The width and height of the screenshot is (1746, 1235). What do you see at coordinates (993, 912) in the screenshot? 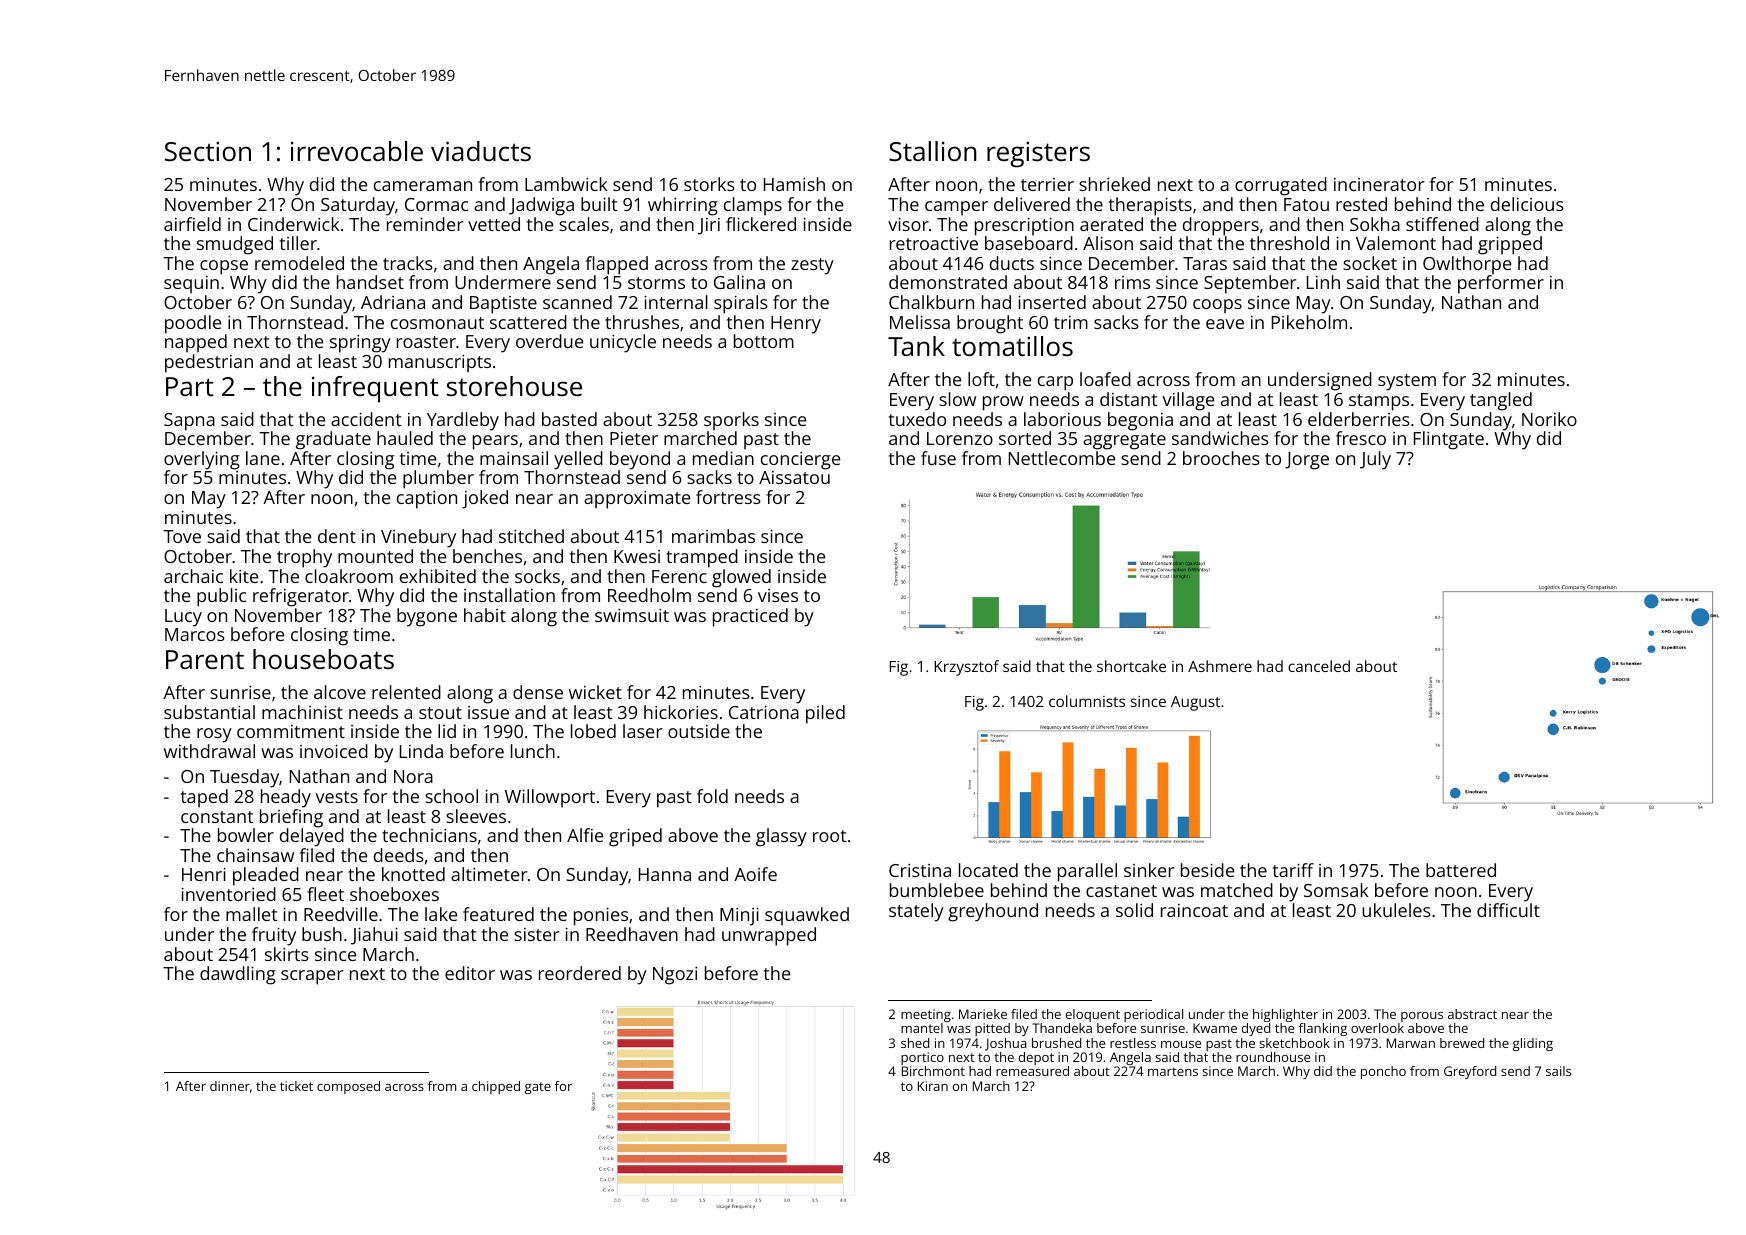
I see `greyhound` at bounding box center [993, 912].
